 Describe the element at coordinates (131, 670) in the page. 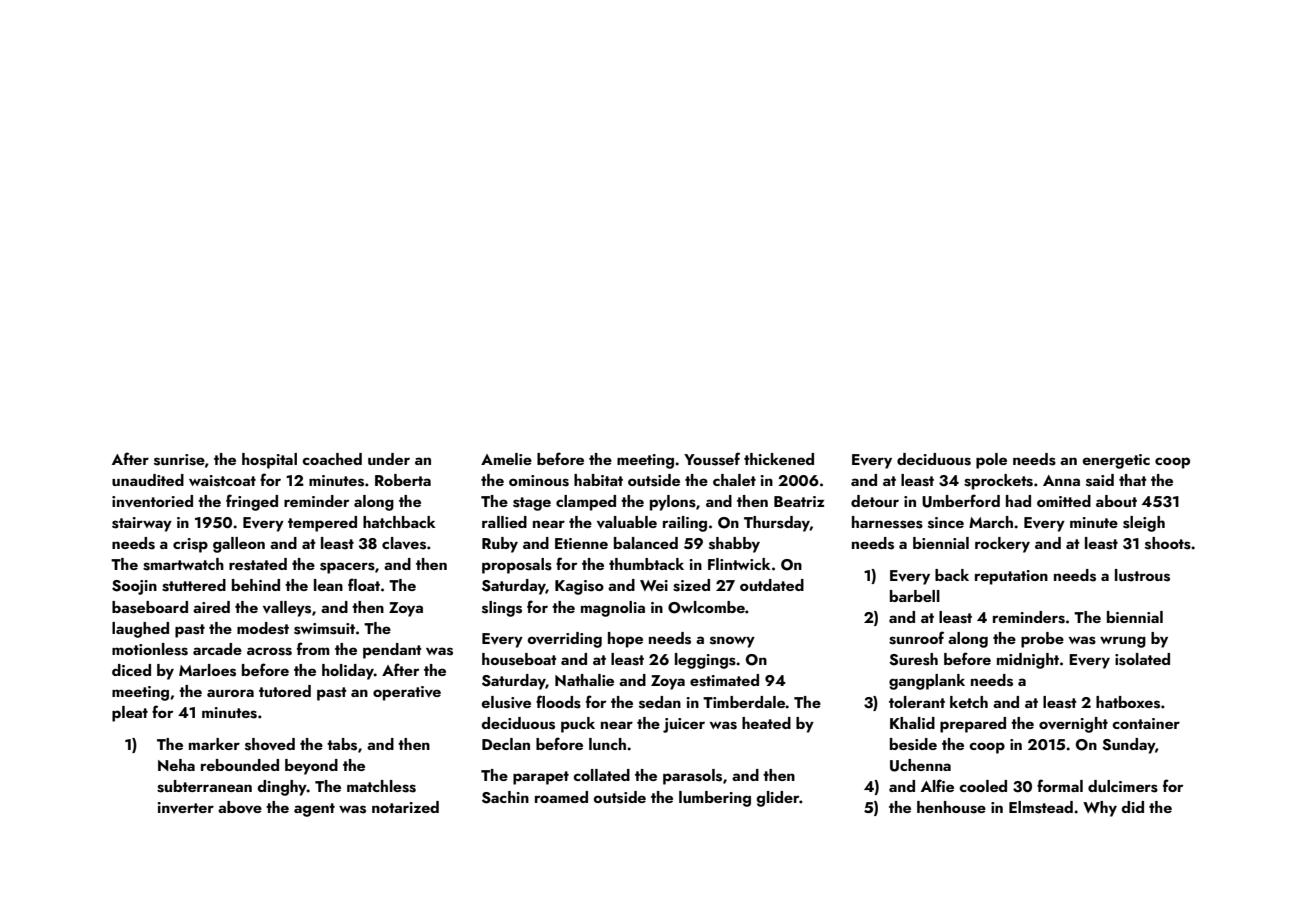

I see `diced` at that location.
